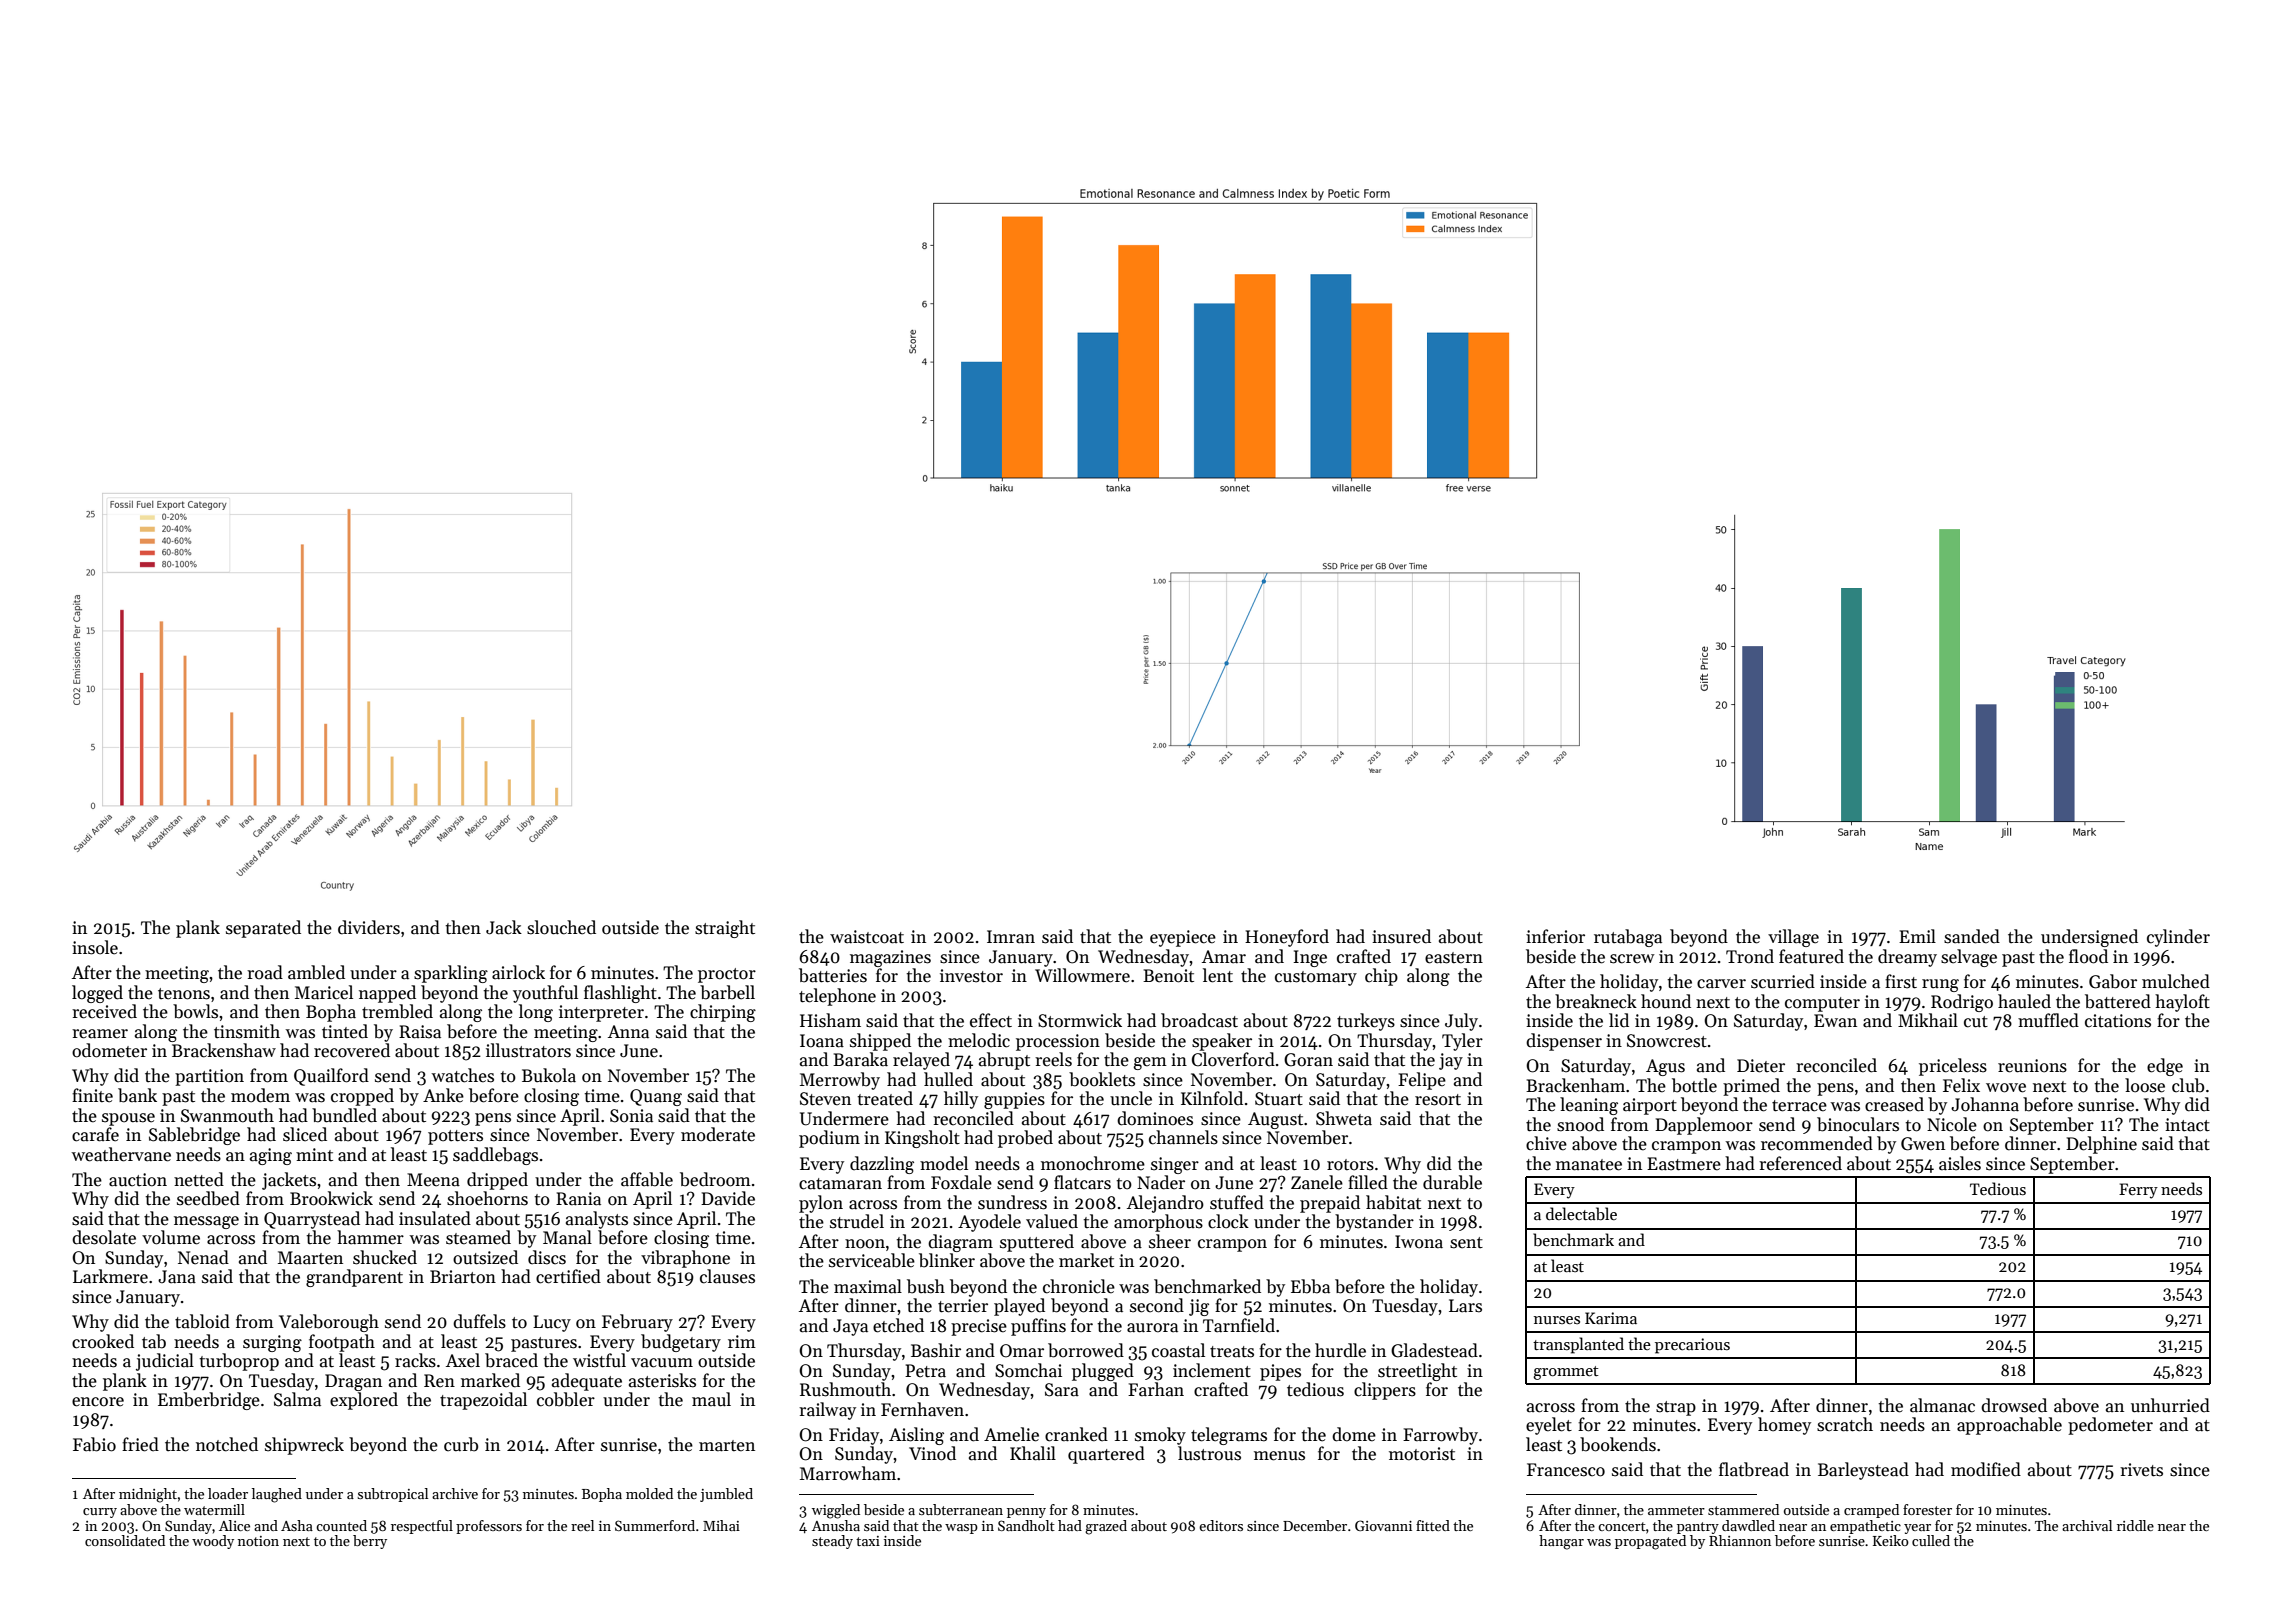 The height and width of the document is (1614, 2282). Describe the element at coordinates (1555, 936) in the document. I see `inferior` at that location.
